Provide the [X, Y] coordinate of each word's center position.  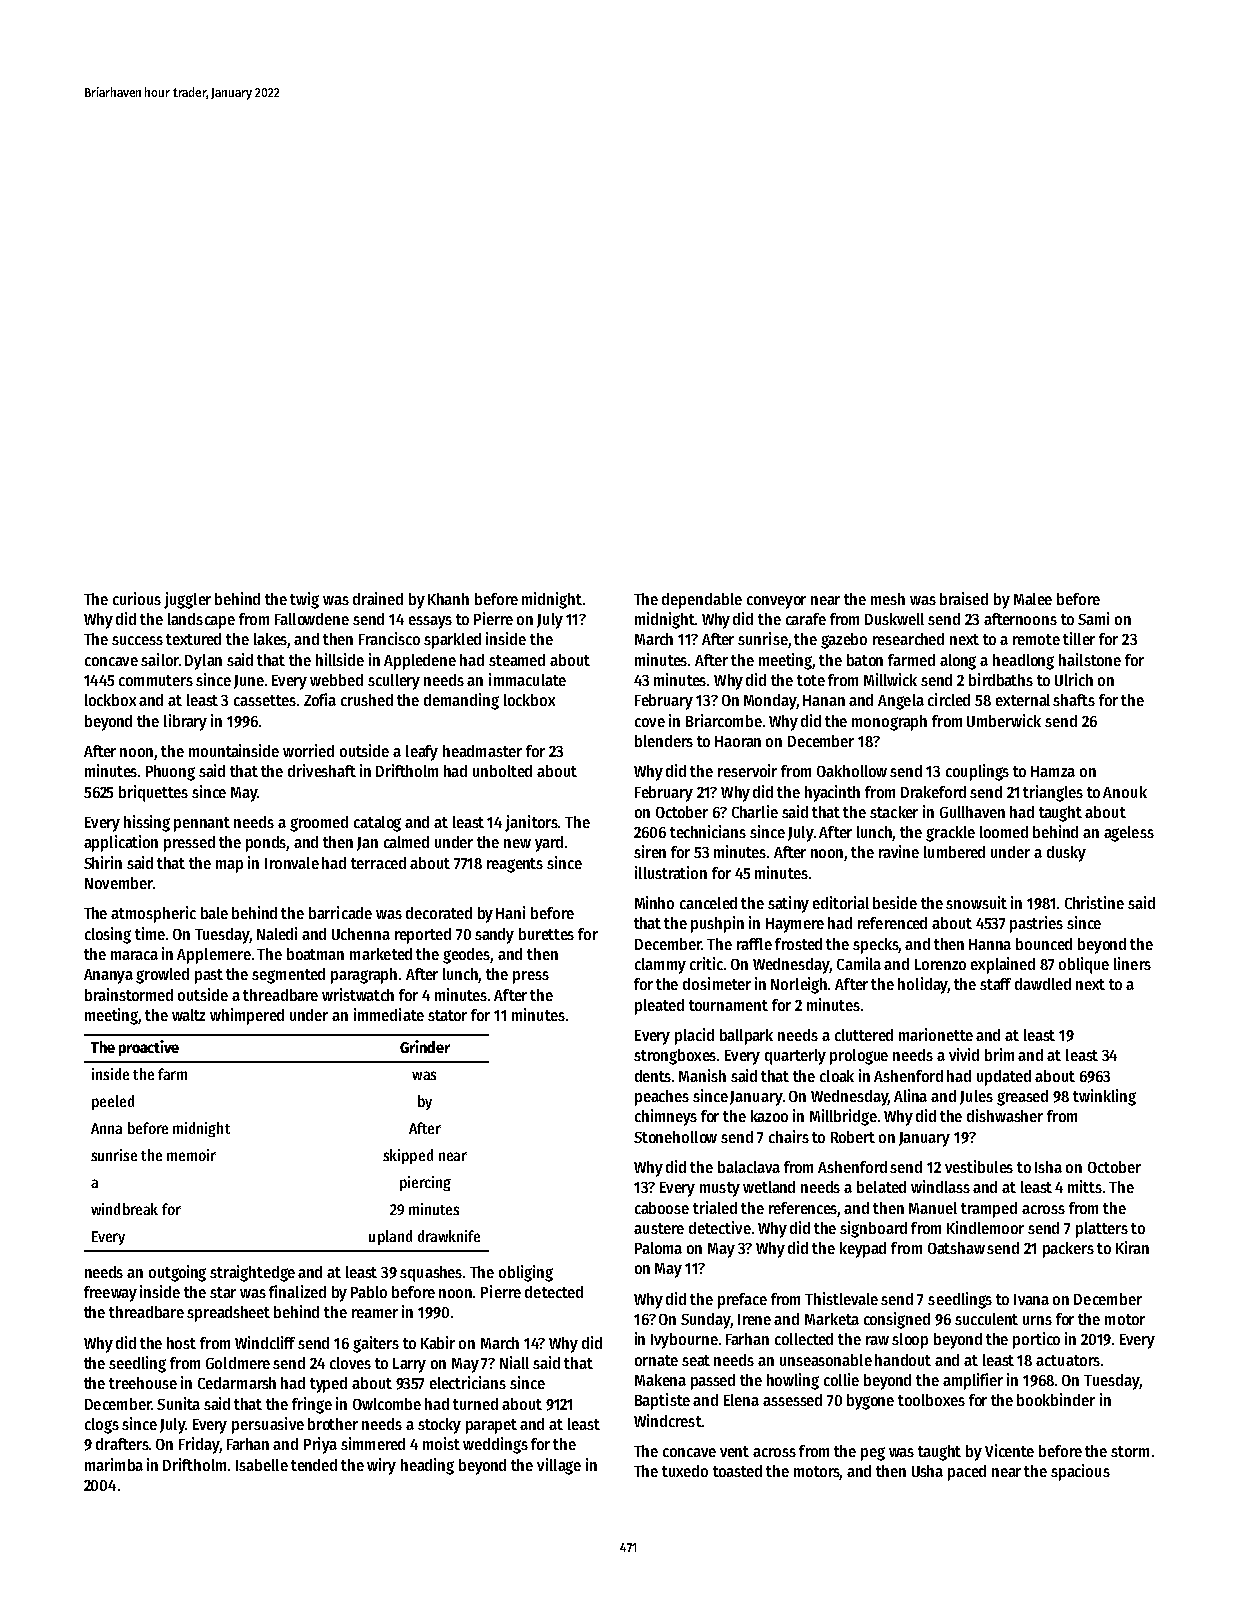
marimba [114, 1464]
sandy [494, 936]
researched [908, 639]
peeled [113, 1102]
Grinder [425, 1046]
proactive [149, 1048]
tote [811, 680]
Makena [660, 1380]
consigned [897, 1320]
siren [650, 851]
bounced [1044, 944]
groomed [319, 824]
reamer [375, 1313]
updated [1004, 1078]
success [137, 640]
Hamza [1053, 771]
